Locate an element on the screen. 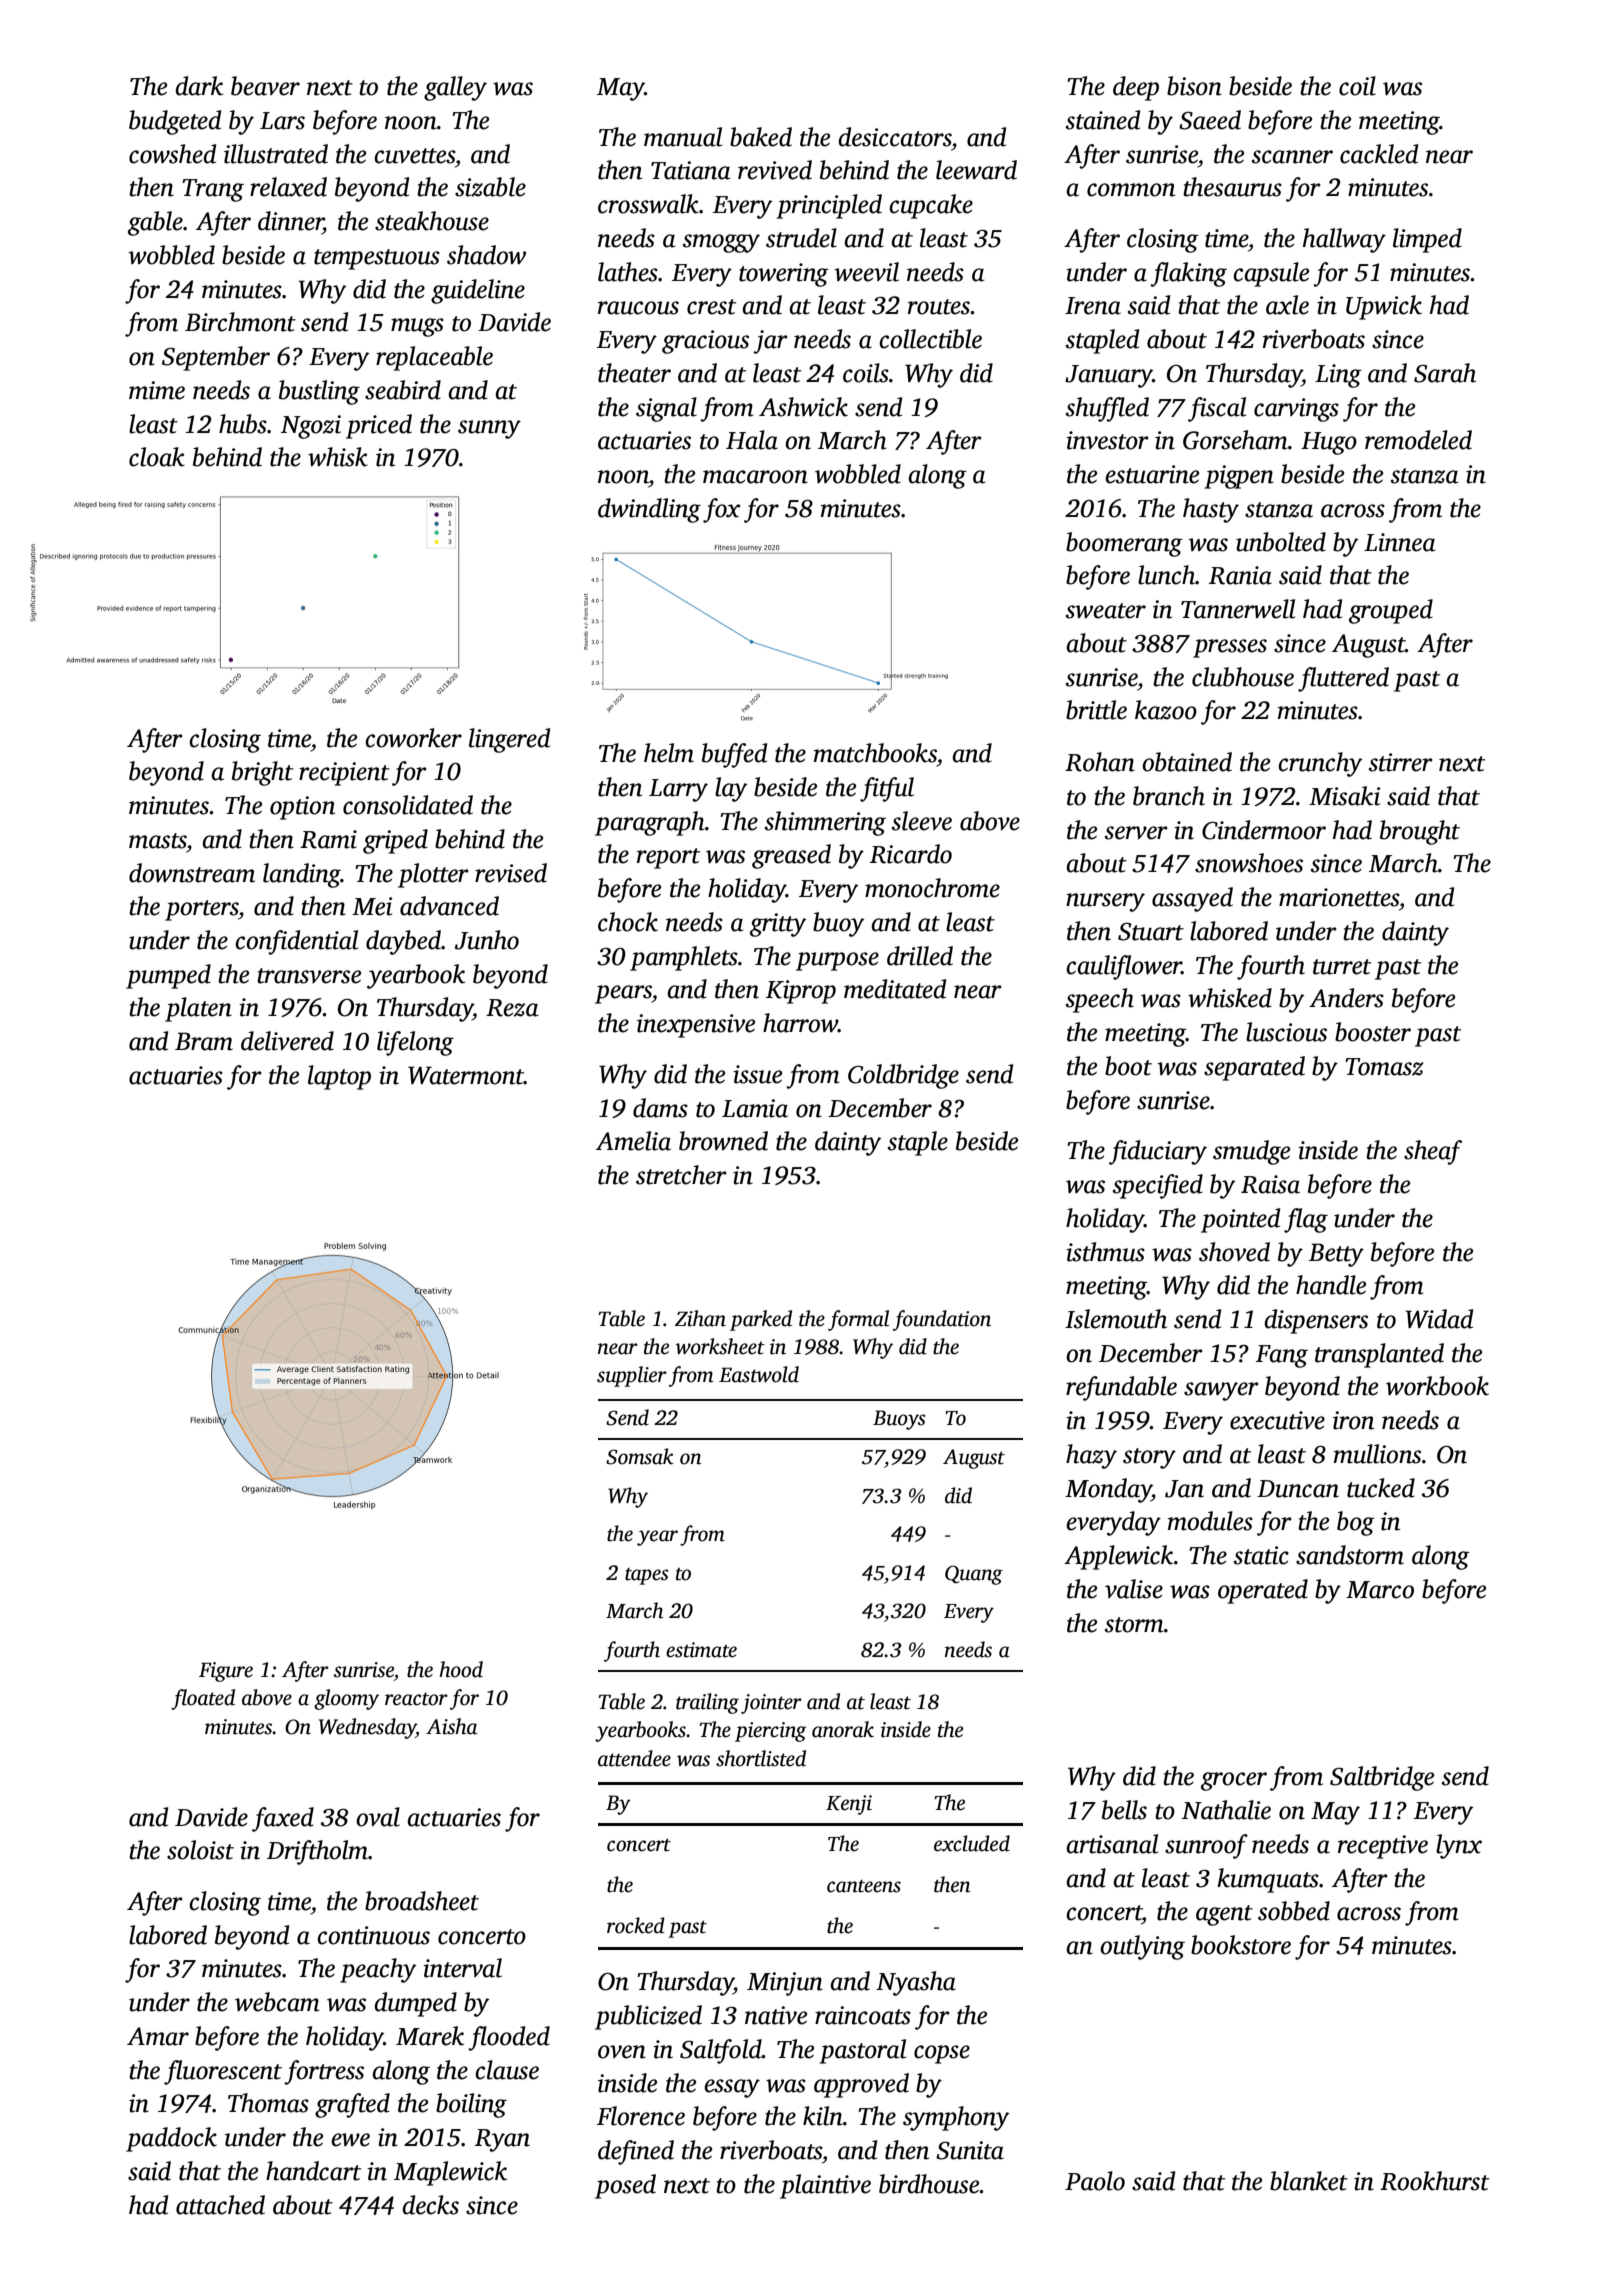 The width and height of the screenshot is (1620, 2292). birdhouse is located at coordinates (929, 2184).
